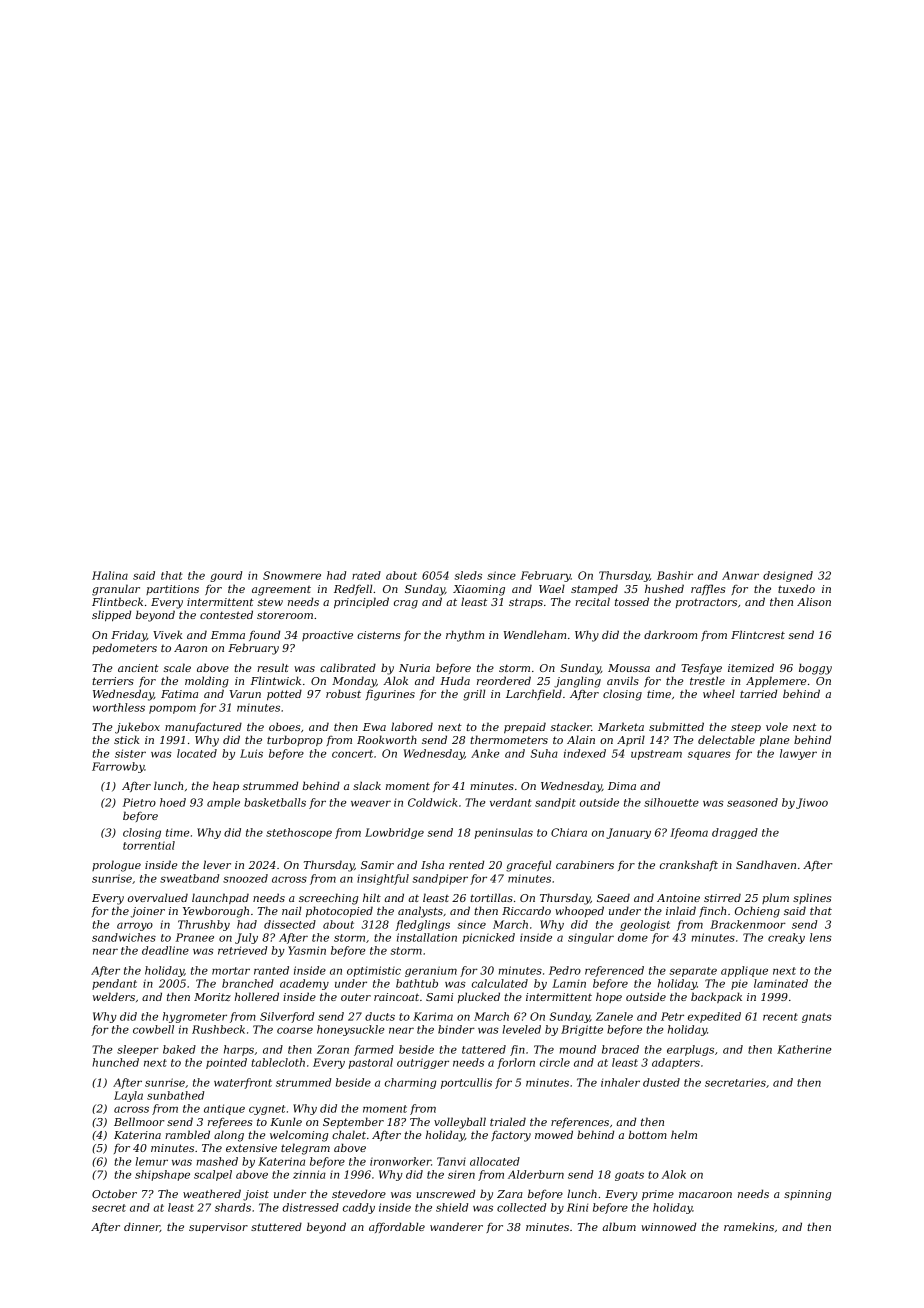 This screenshot has height=1308, width=924. I want to click on manufactured, so click(203, 727).
